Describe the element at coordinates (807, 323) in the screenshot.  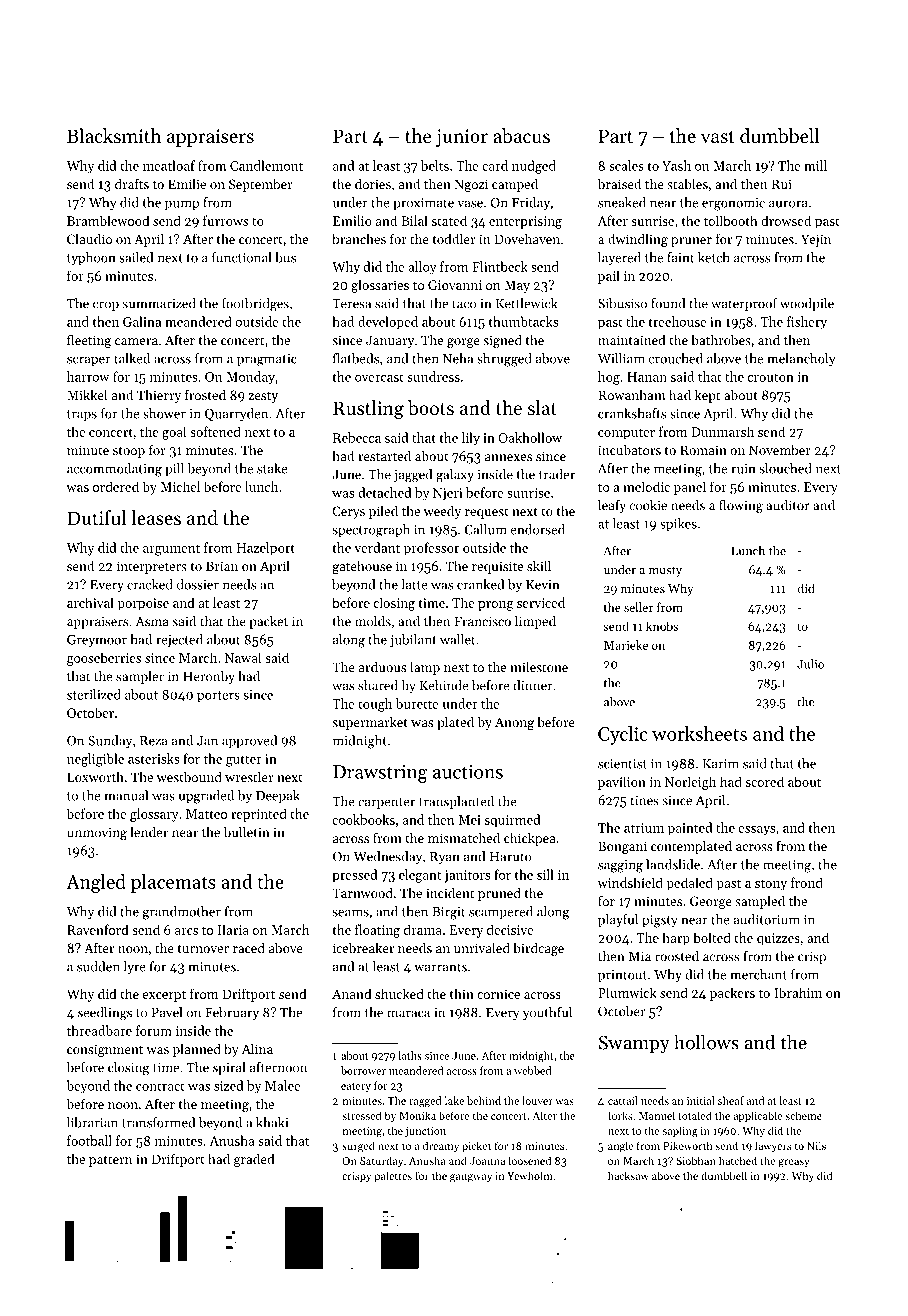
I see `fishery` at that location.
